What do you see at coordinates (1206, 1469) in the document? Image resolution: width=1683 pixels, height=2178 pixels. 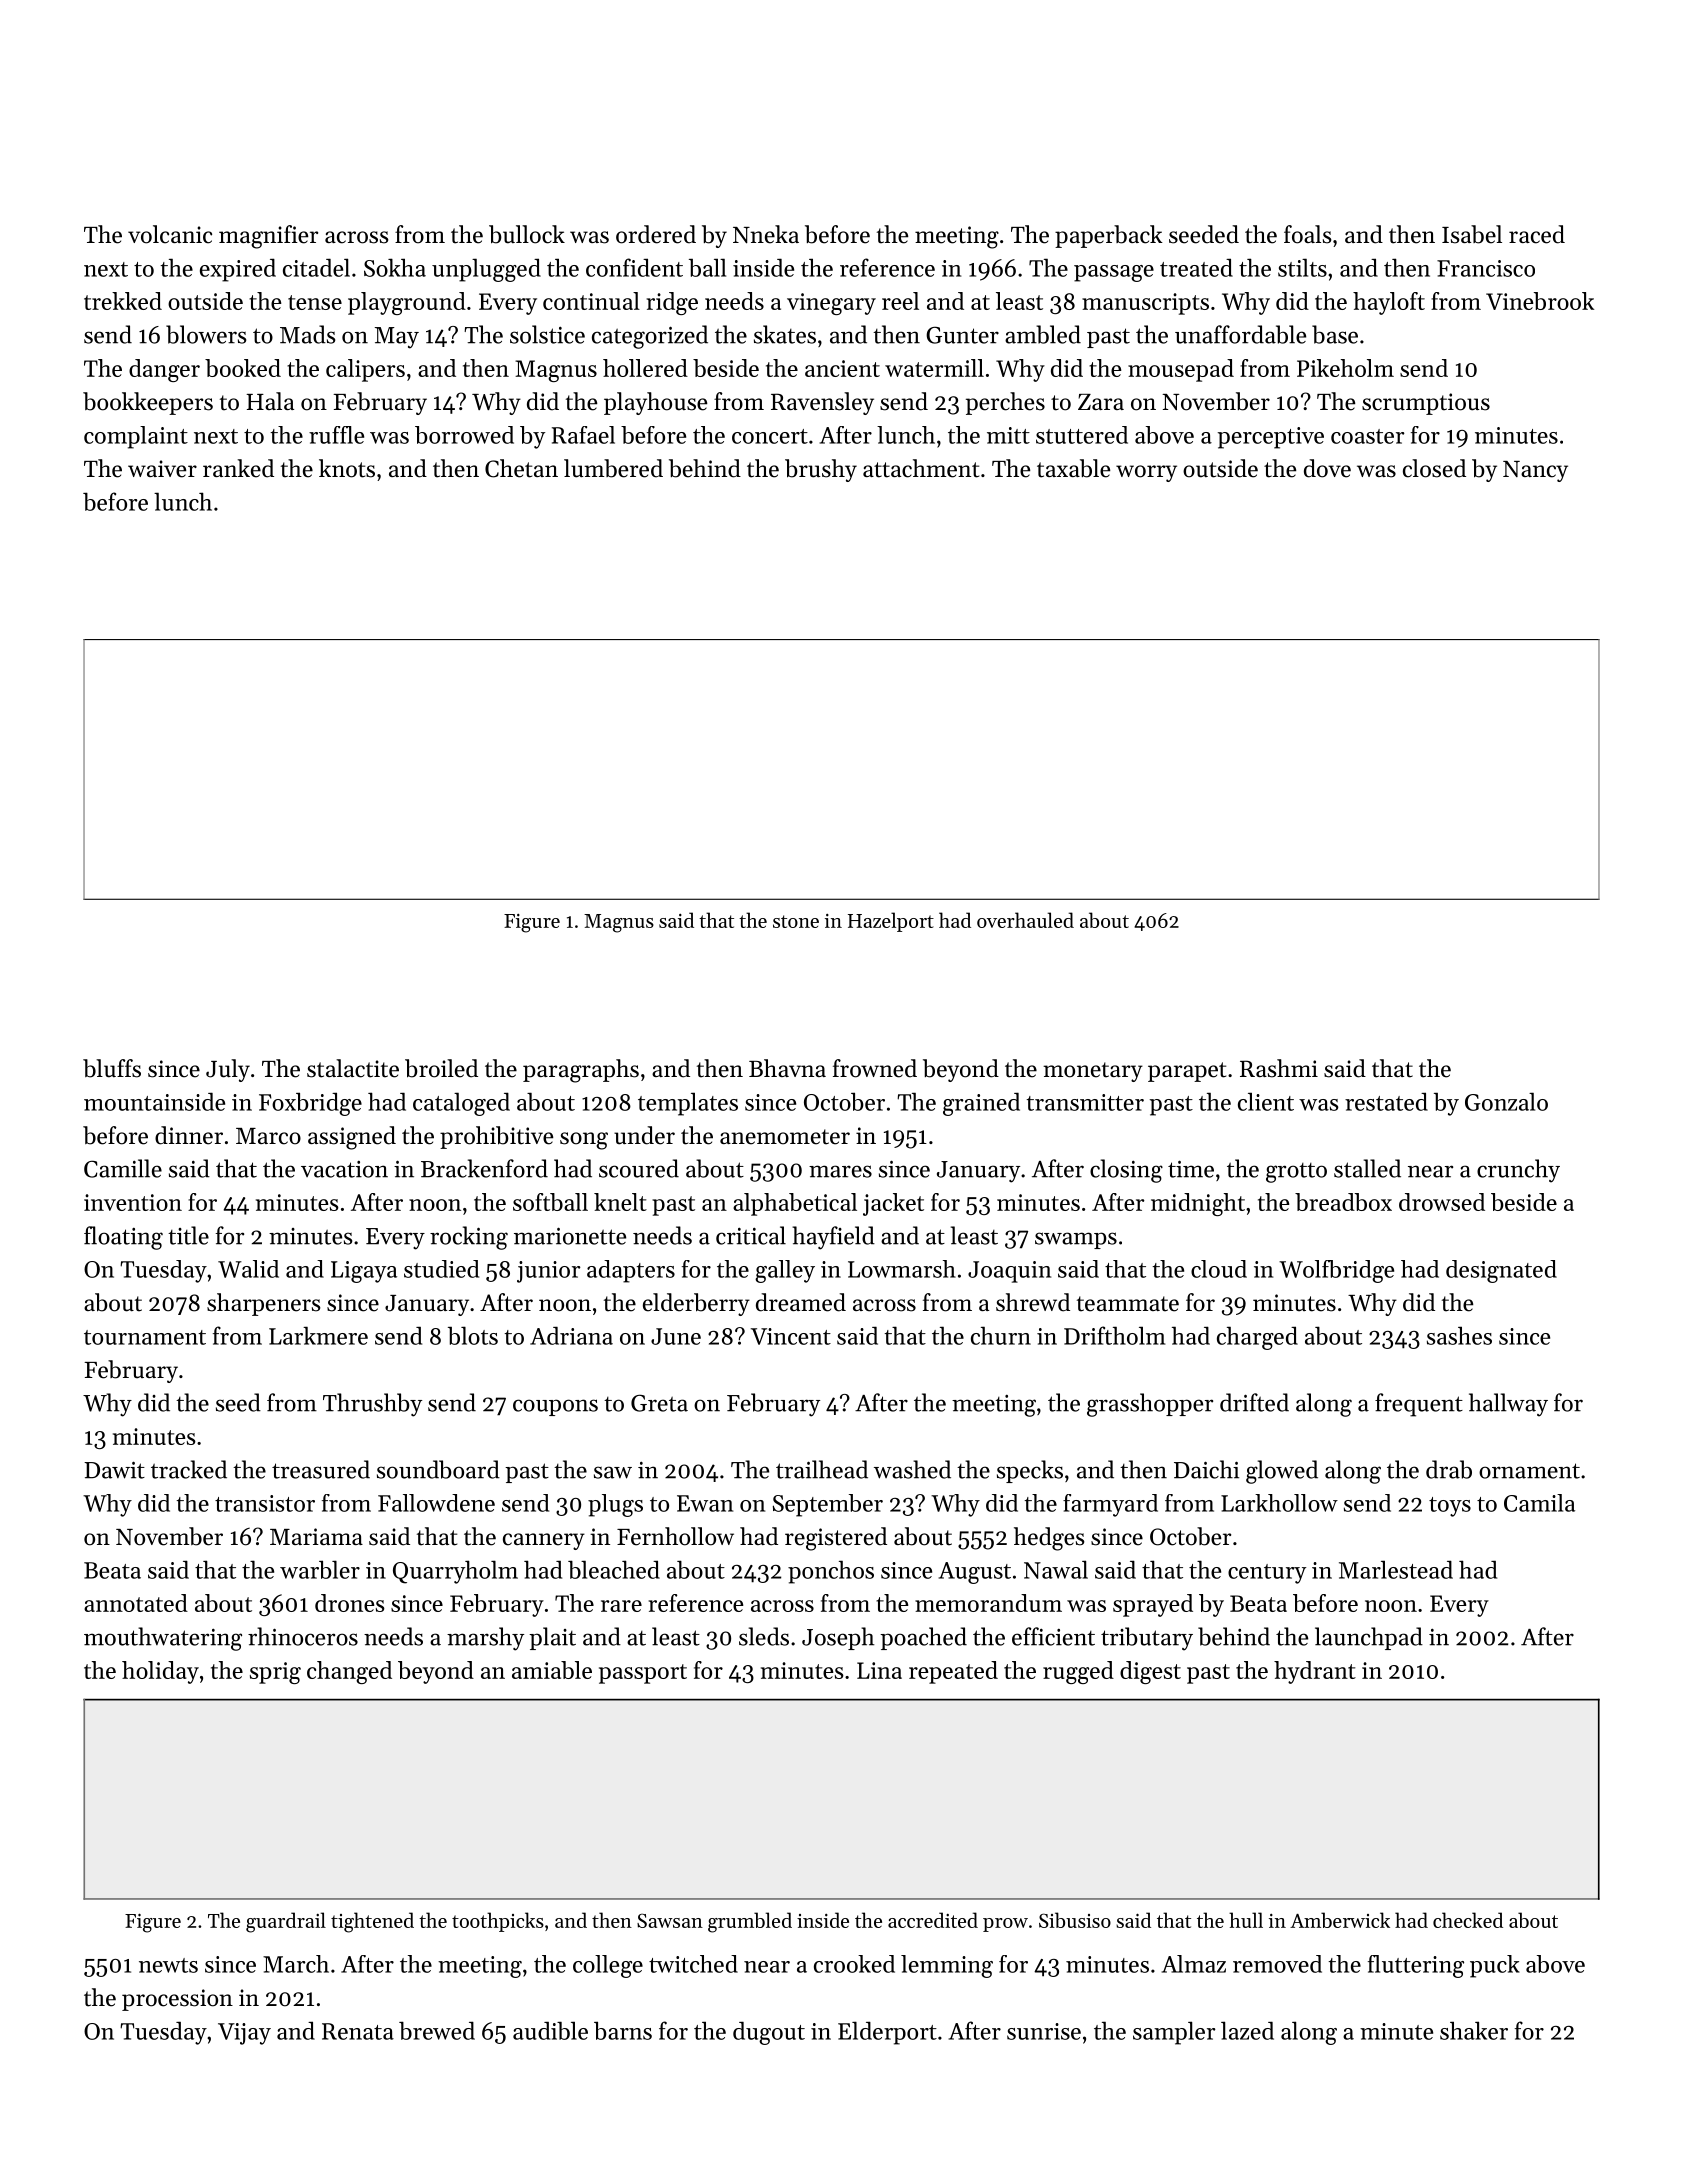 I see `Daichi` at bounding box center [1206, 1469].
